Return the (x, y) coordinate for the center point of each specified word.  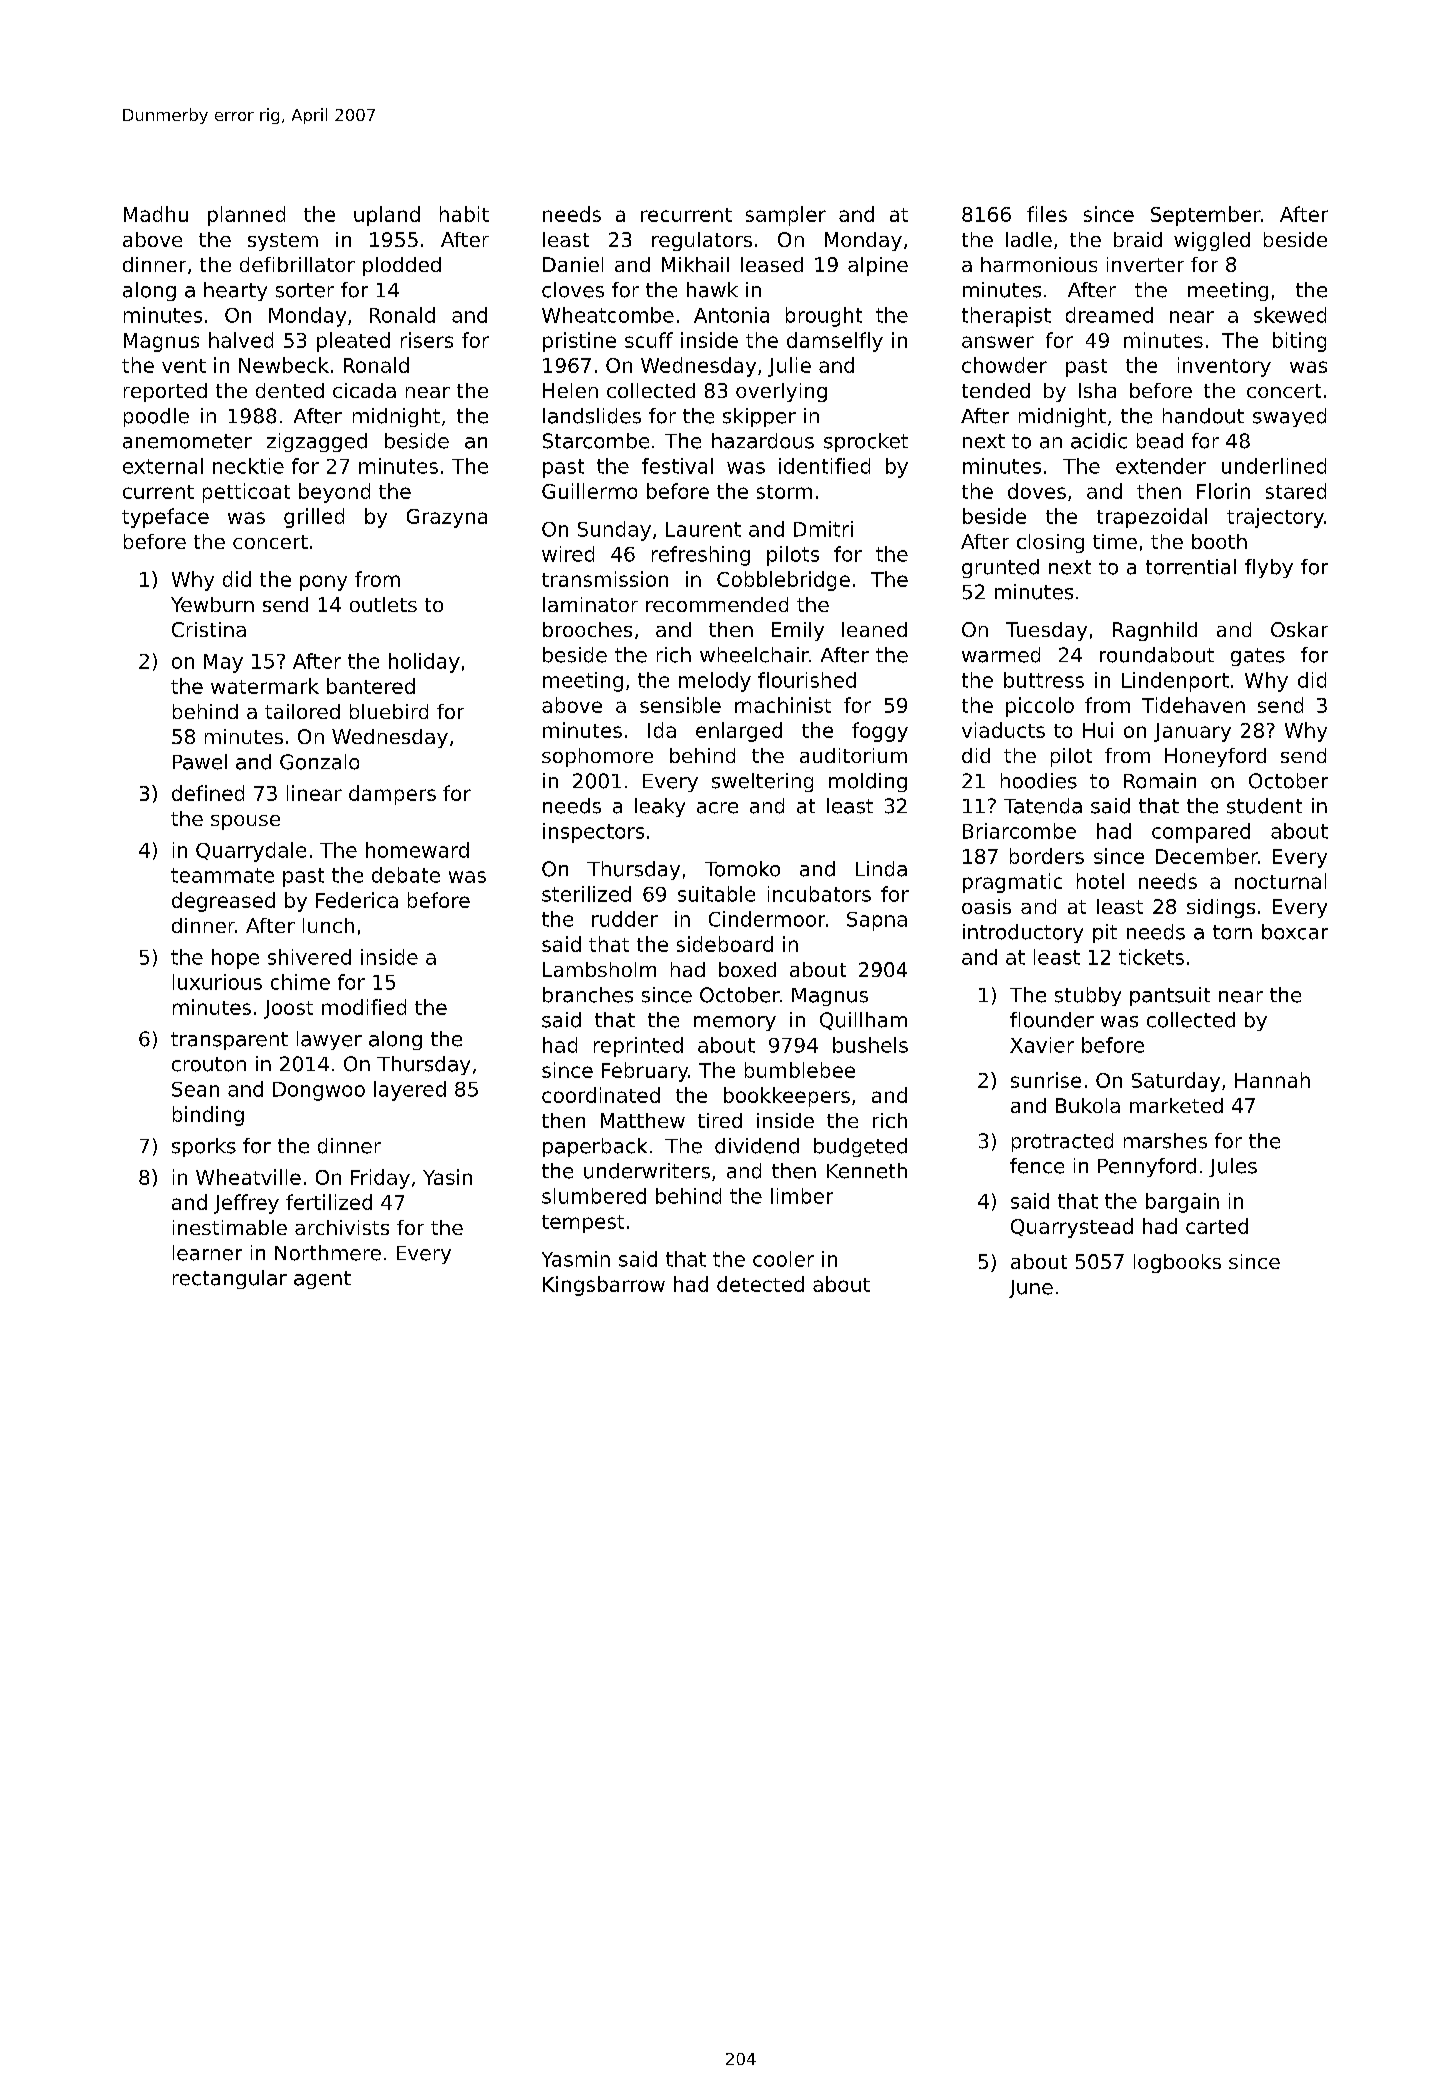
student (1264, 806)
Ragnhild (1155, 631)
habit (464, 214)
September (1206, 216)
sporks (204, 1147)
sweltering (762, 782)
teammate (222, 875)
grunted (1000, 568)
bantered (371, 686)
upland (387, 216)
